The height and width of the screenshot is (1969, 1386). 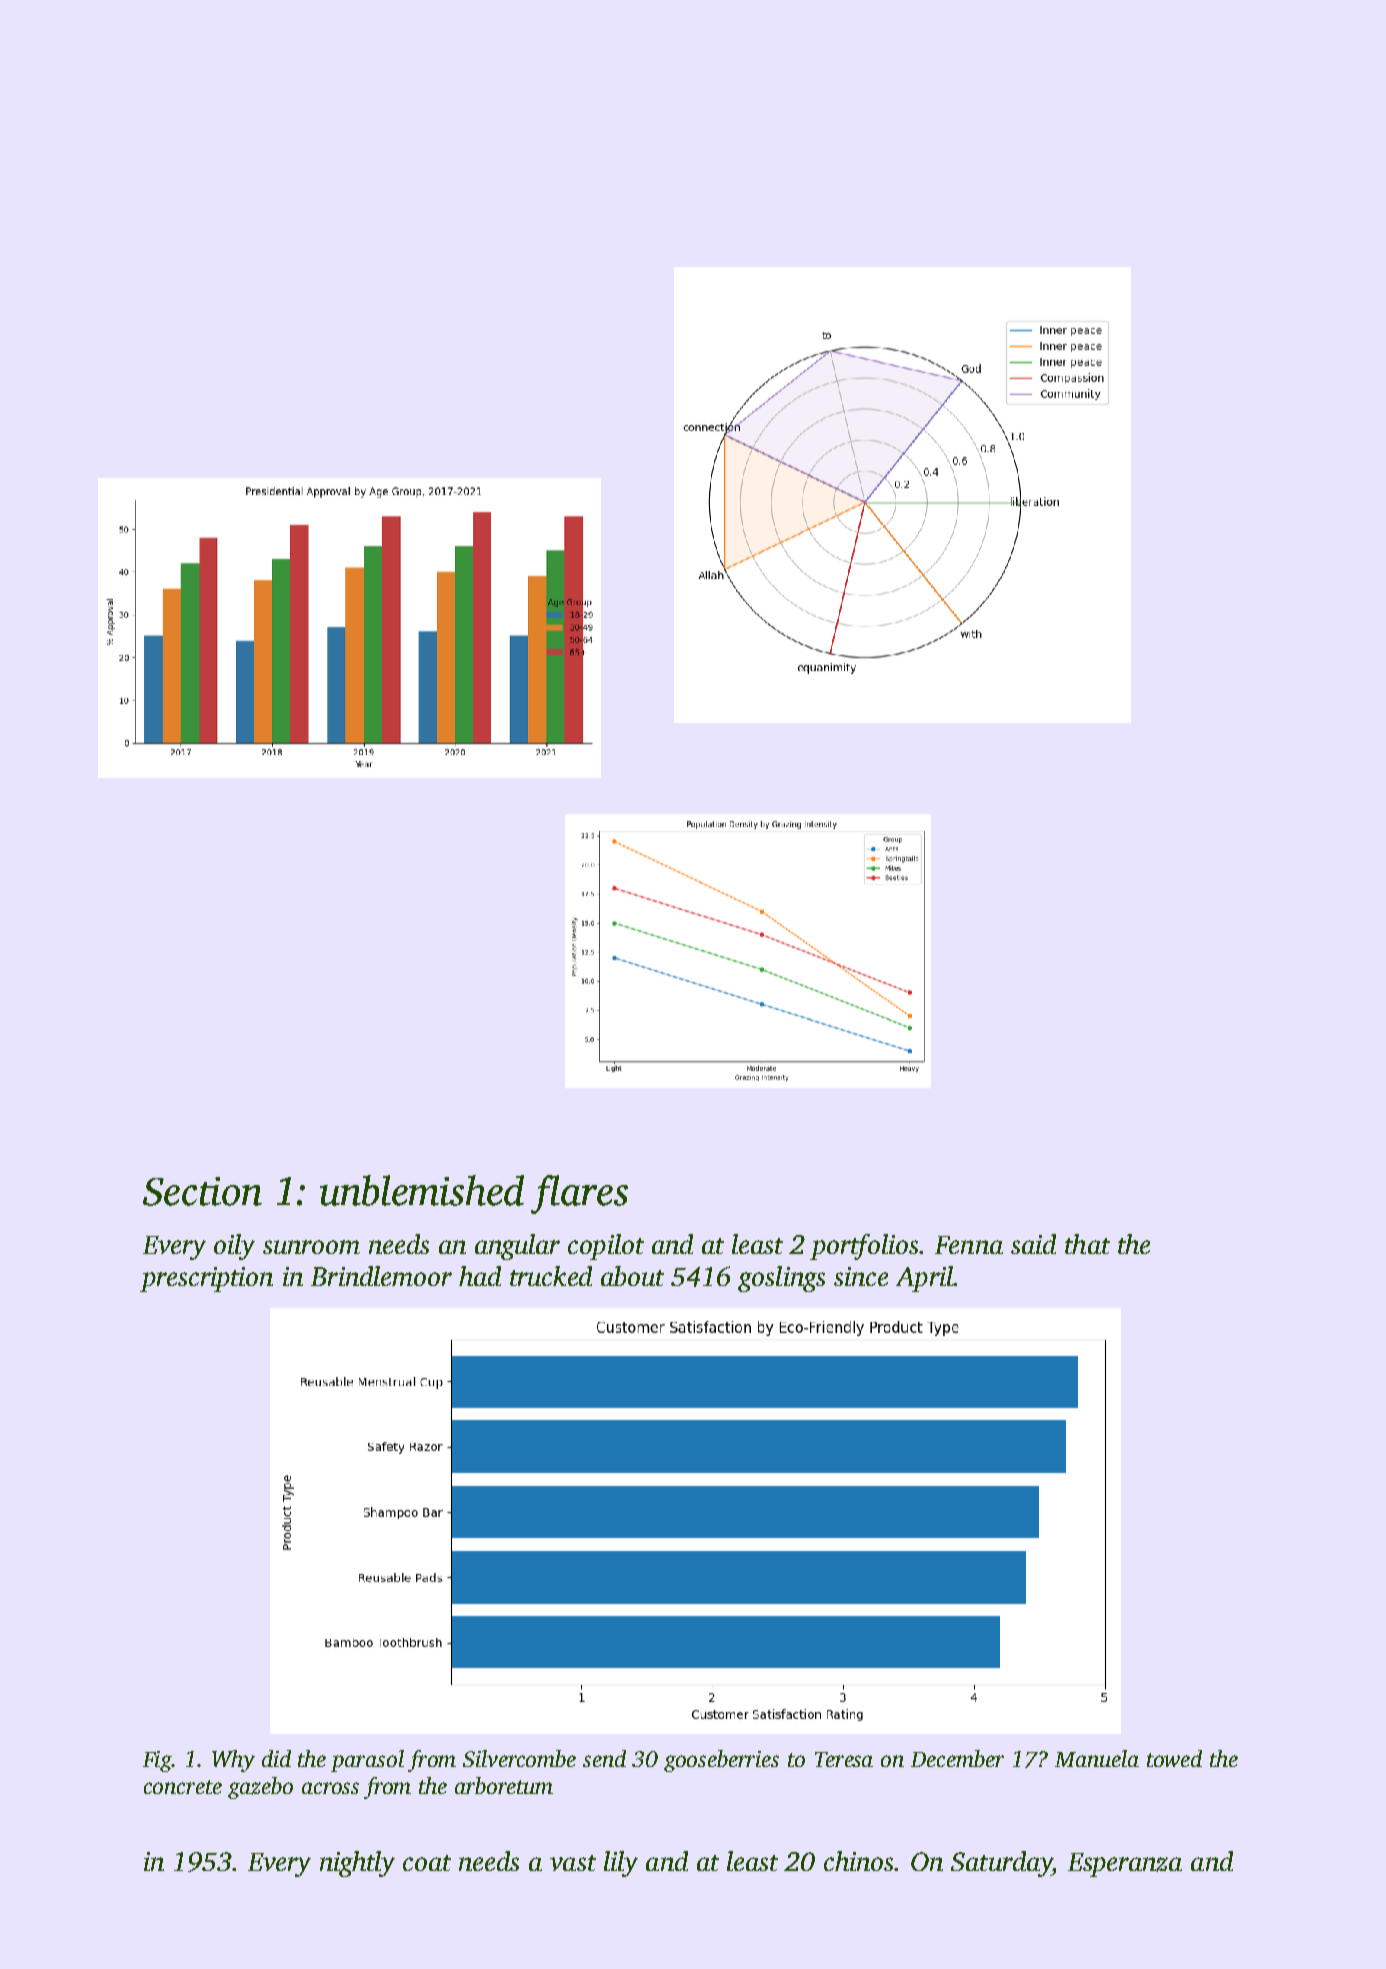 What do you see at coordinates (781, 1279) in the screenshot?
I see `goslings` at bounding box center [781, 1279].
